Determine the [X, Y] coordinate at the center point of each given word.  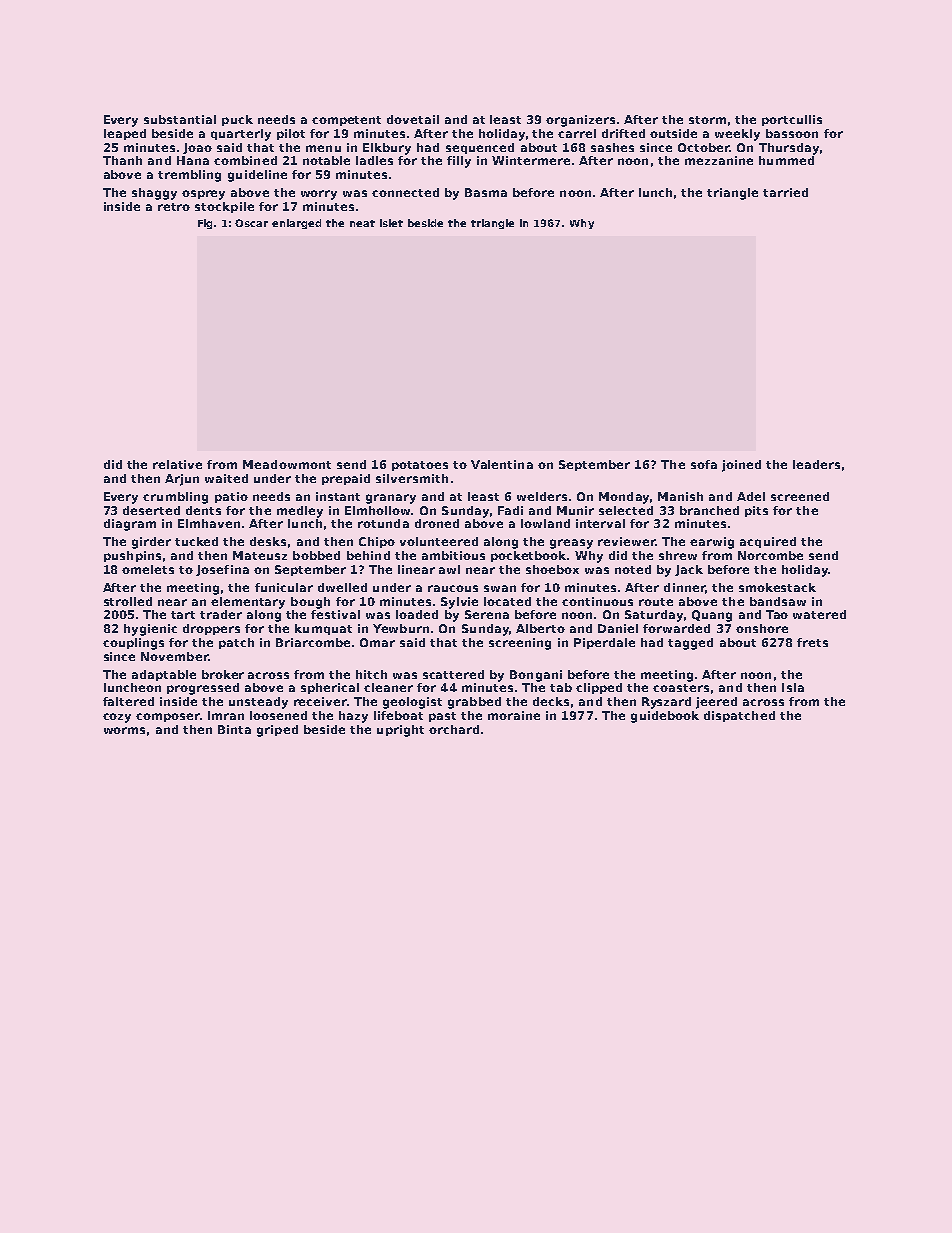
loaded [417, 614]
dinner [684, 587]
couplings [133, 644]
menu [323, 148]
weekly [737, 135]
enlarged [296, 224]
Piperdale [604, 643]
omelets [148, 569]
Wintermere [531, 160]
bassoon [792, 133]
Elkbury [387, 149]
